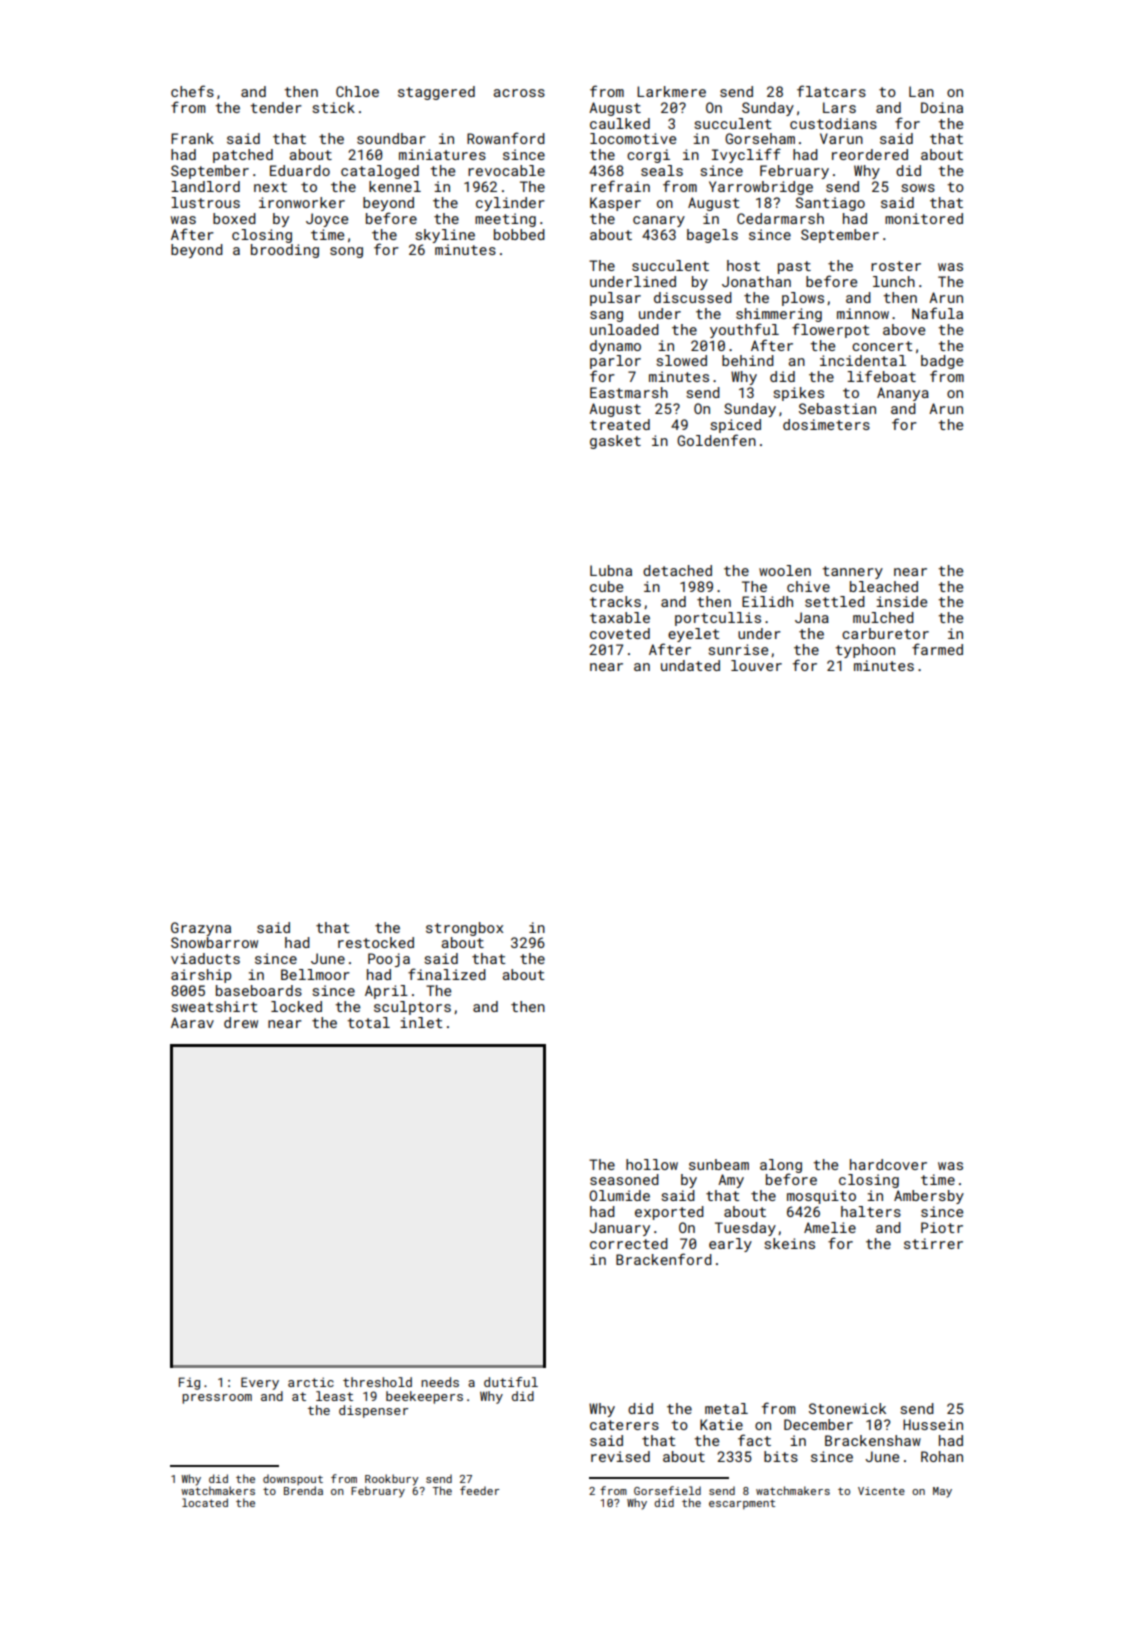 This screenshot has height=1644, width=1135. I want to click on brooding, so click(285, 251).
